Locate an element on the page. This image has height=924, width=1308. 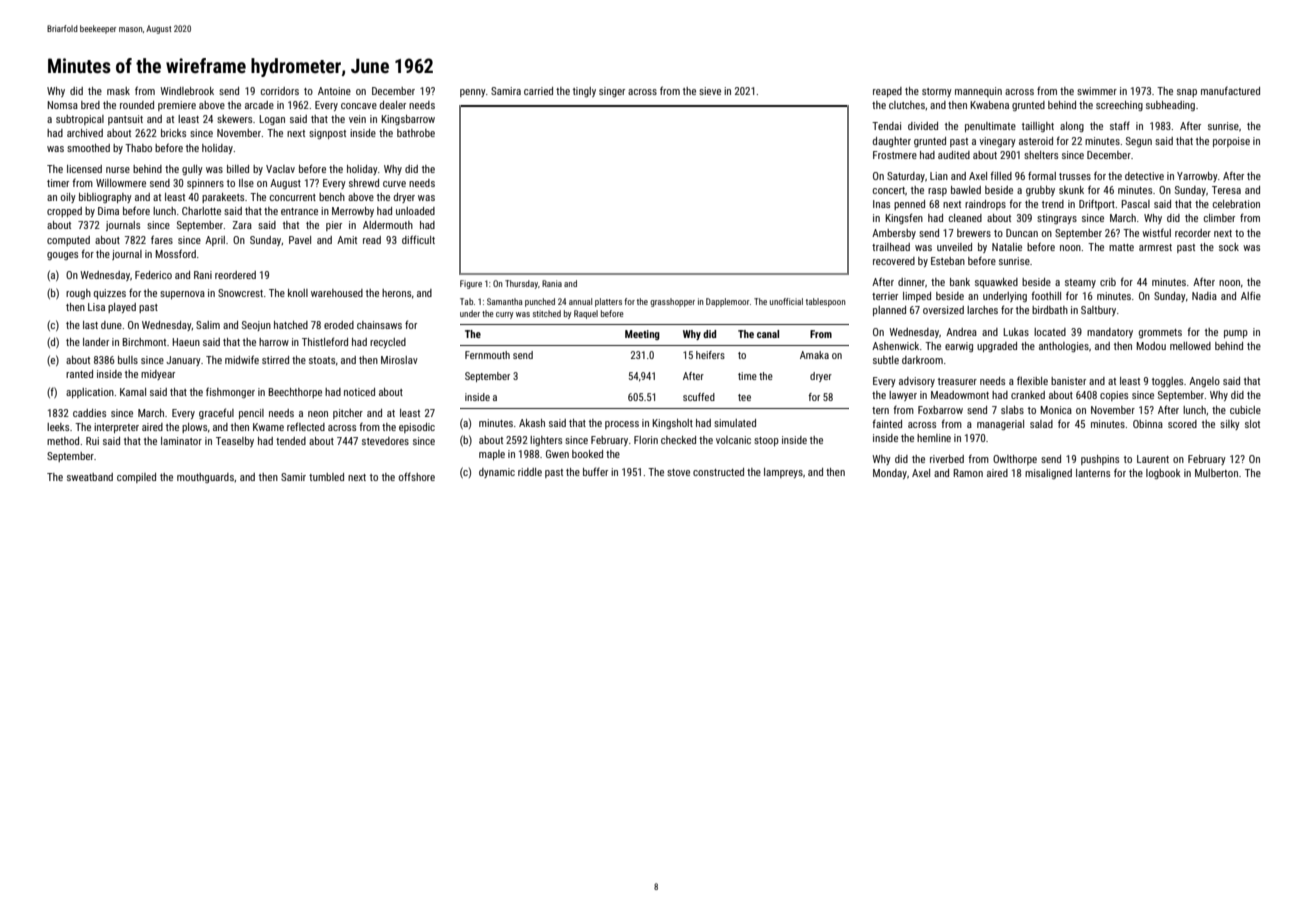
slot is located at coordinates (1252, 424).
